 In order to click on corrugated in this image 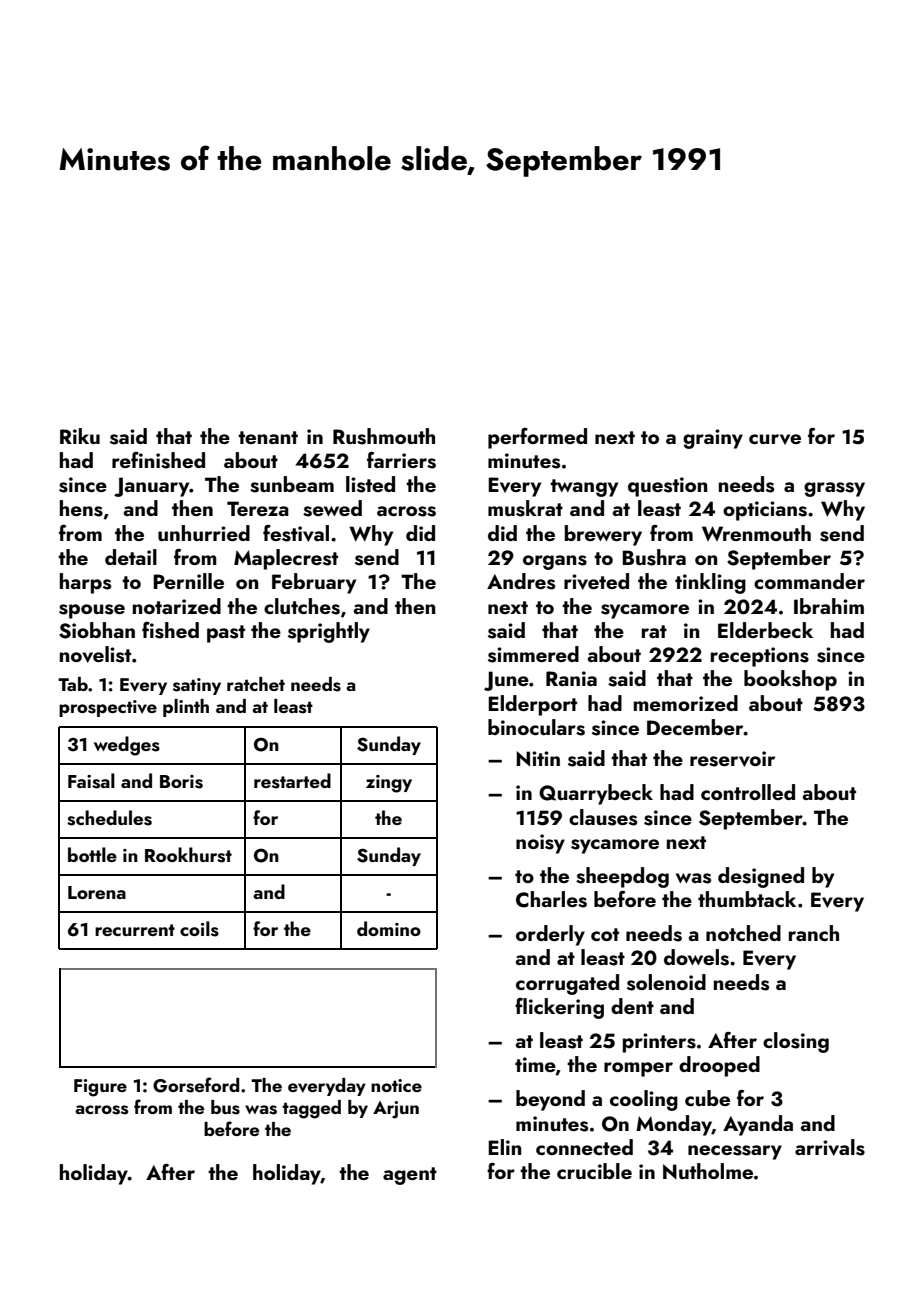, I will do `click(567, 984)`.
